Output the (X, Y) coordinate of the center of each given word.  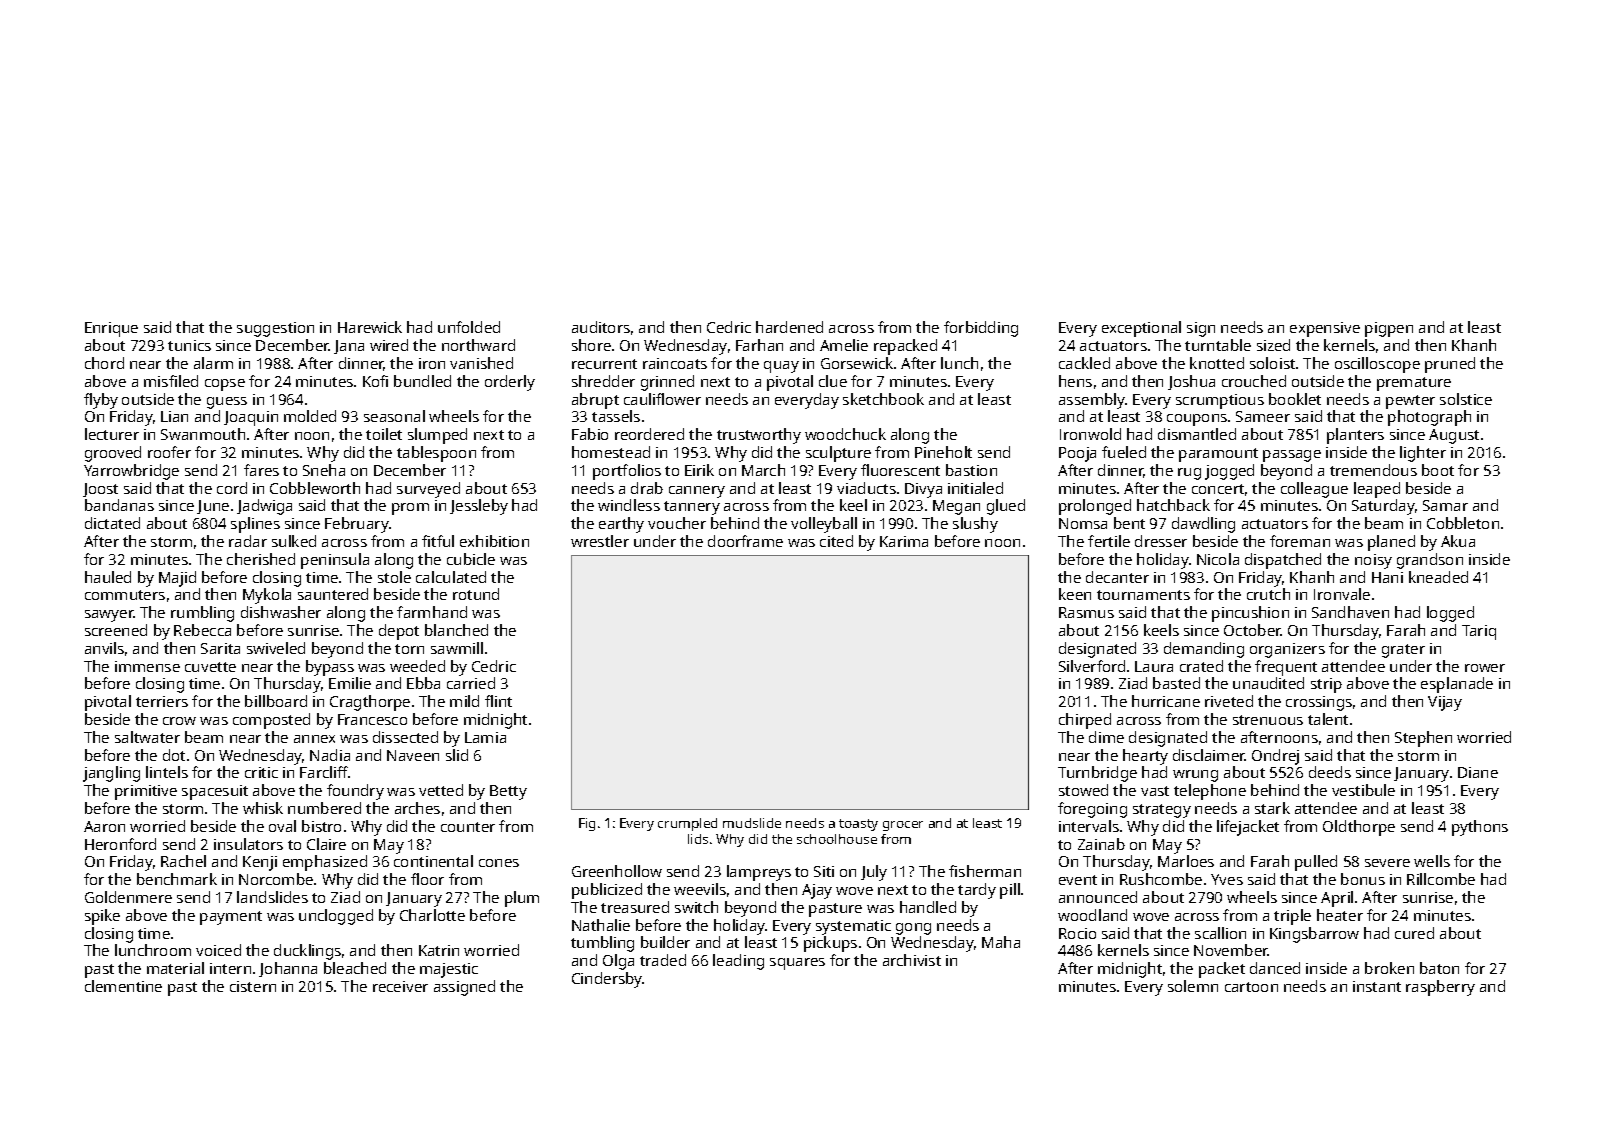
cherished (261, 559)
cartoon (1251, 987)
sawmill (457, 648)
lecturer (112, 434)
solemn (1193, 986)
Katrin (439, 950)
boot (1438, 470)
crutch (1268, 594)
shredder (603, 381)
